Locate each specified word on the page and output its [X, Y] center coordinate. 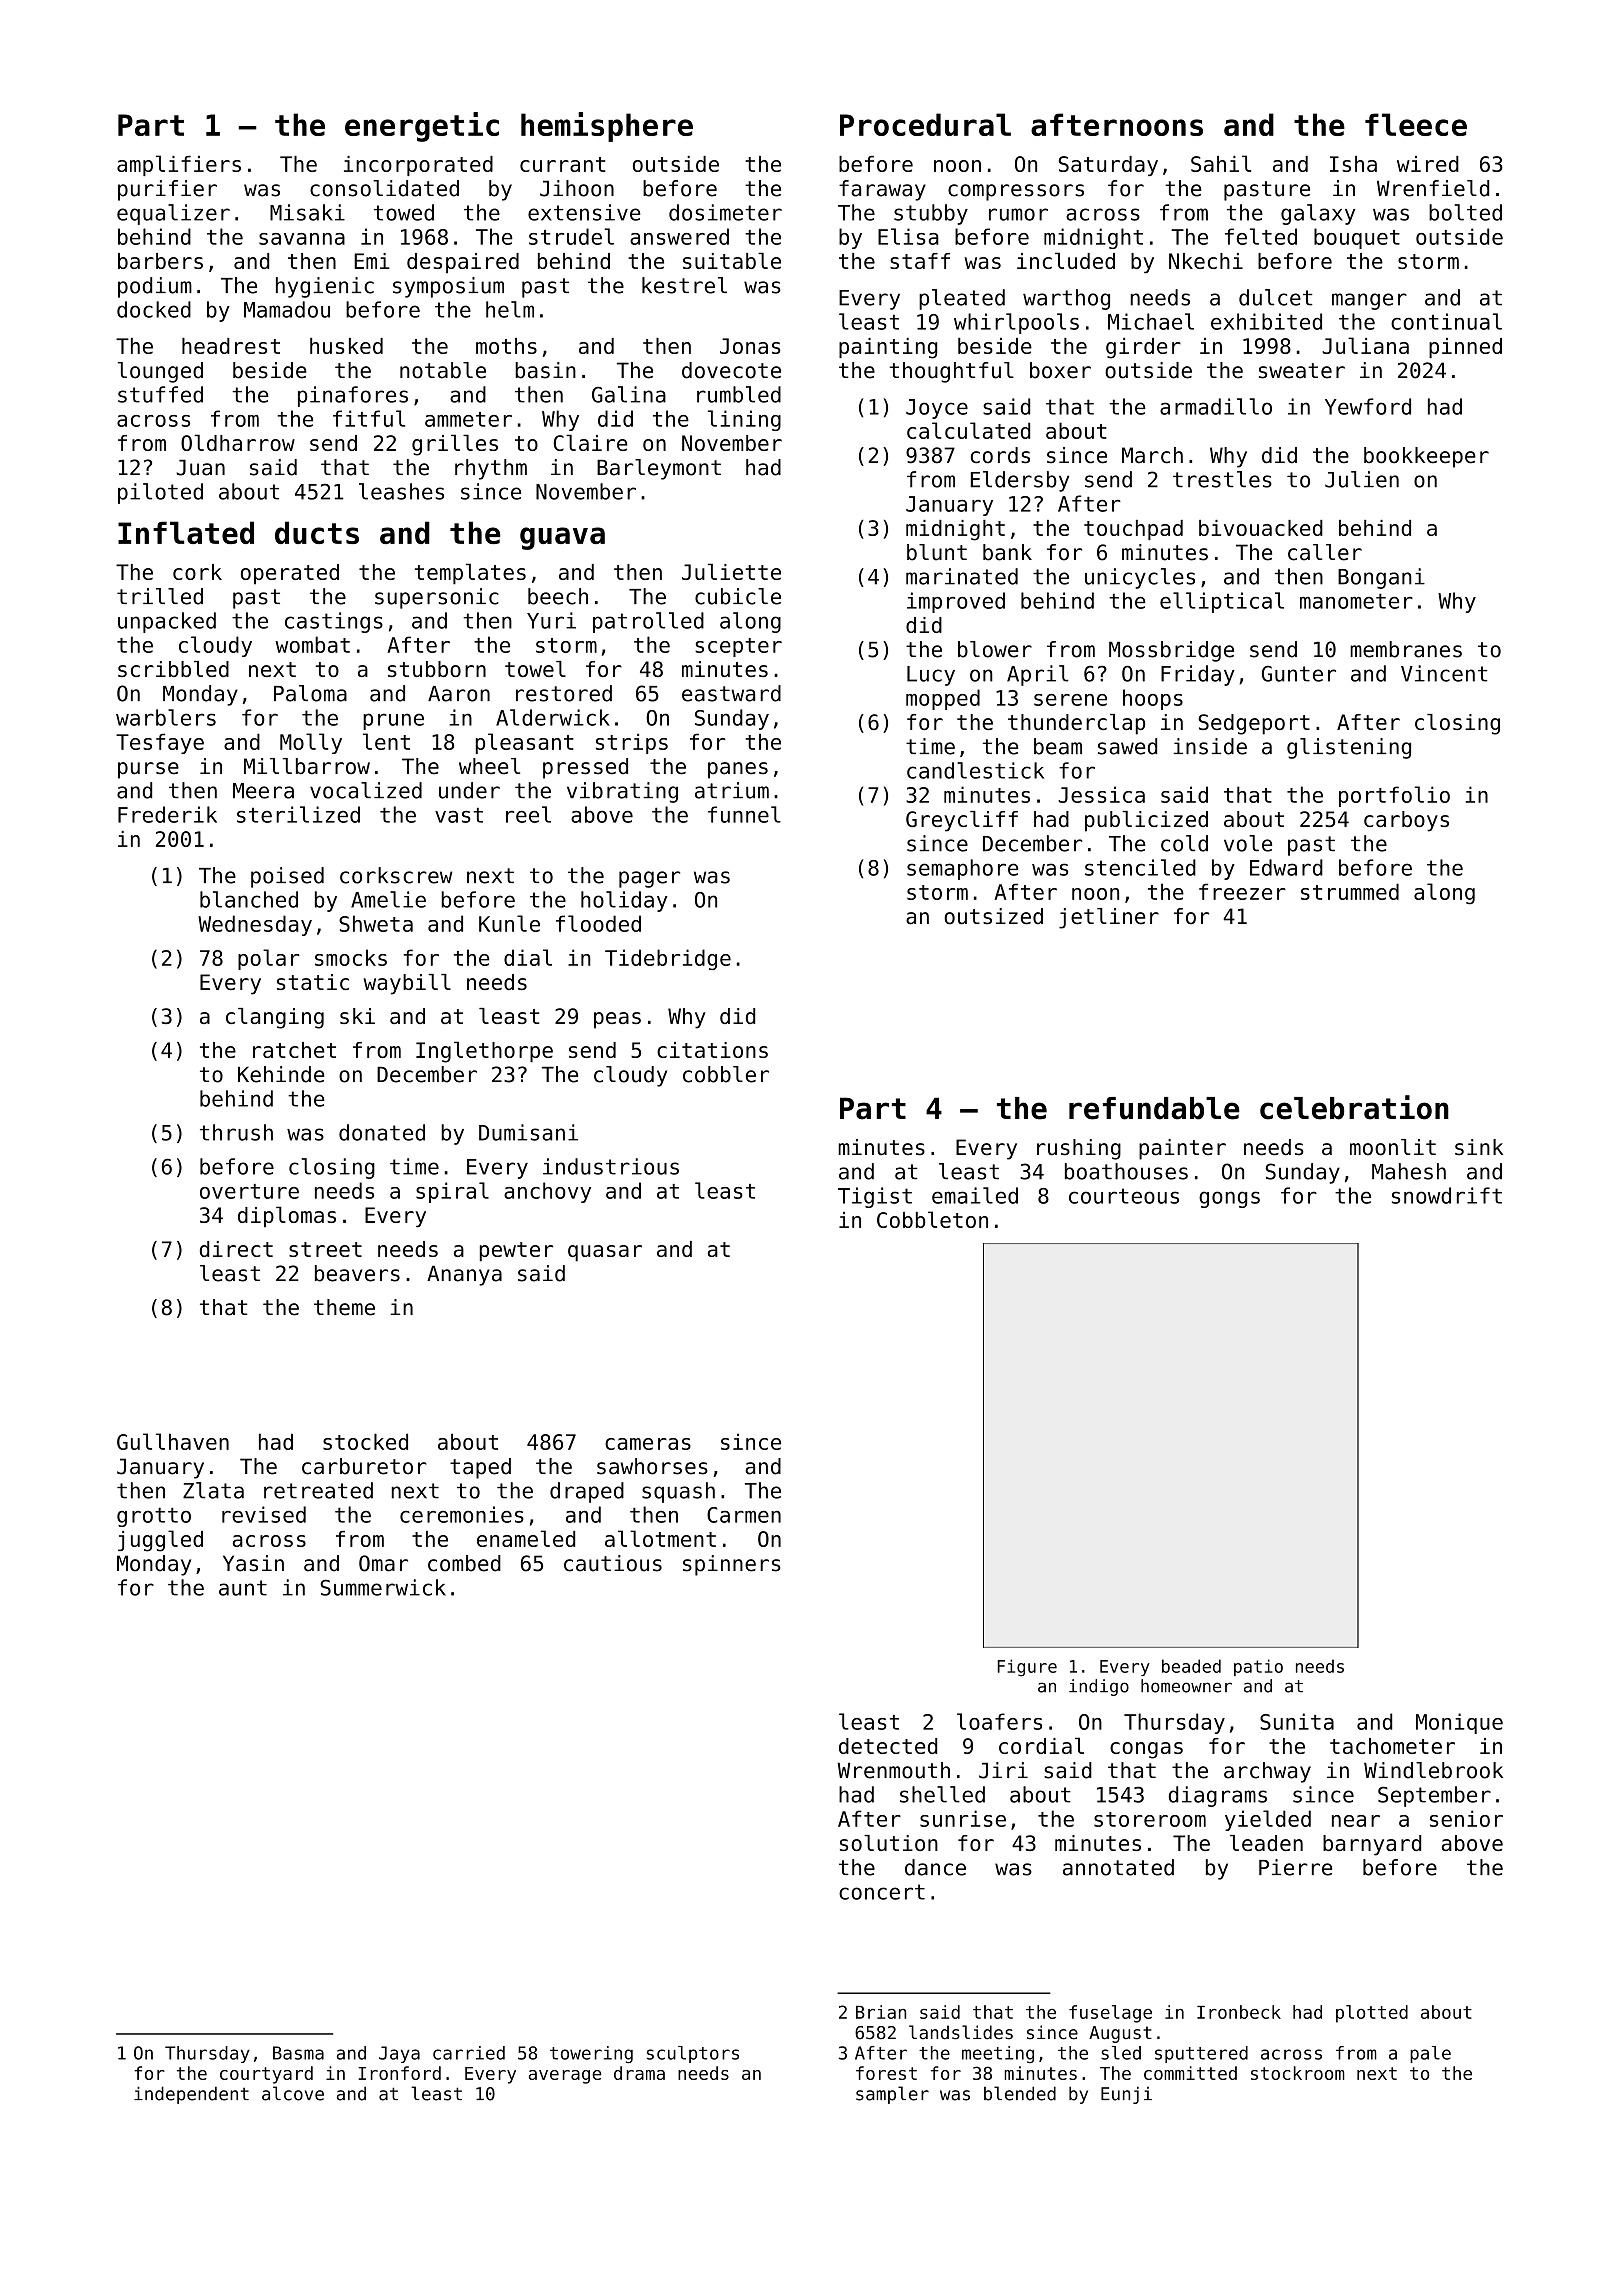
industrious [611, 1166]
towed [404, 212]
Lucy [931, 676]
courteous [1124, 1196]
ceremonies [462, 1514]
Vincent [1444, 673]
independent [191, 2095]
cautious [613, 1563]
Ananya [464, 1275]
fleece [1416, 124]
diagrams [1218, 1796]
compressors [1016, 192]
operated [290, 574]
